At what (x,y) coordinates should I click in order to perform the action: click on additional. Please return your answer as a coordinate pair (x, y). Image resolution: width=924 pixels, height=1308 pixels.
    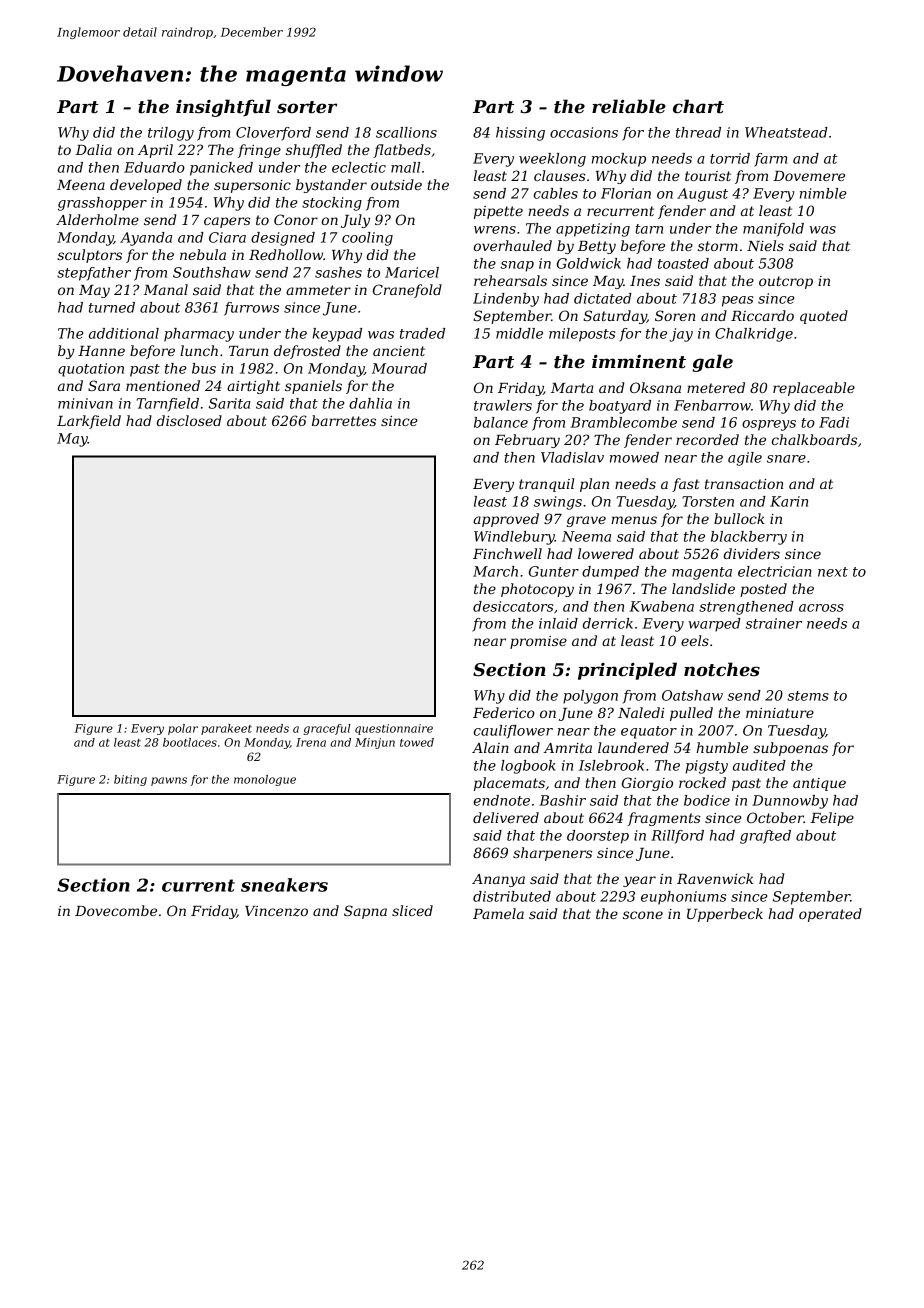
    Looking at the image, I should click on (124, 333).
